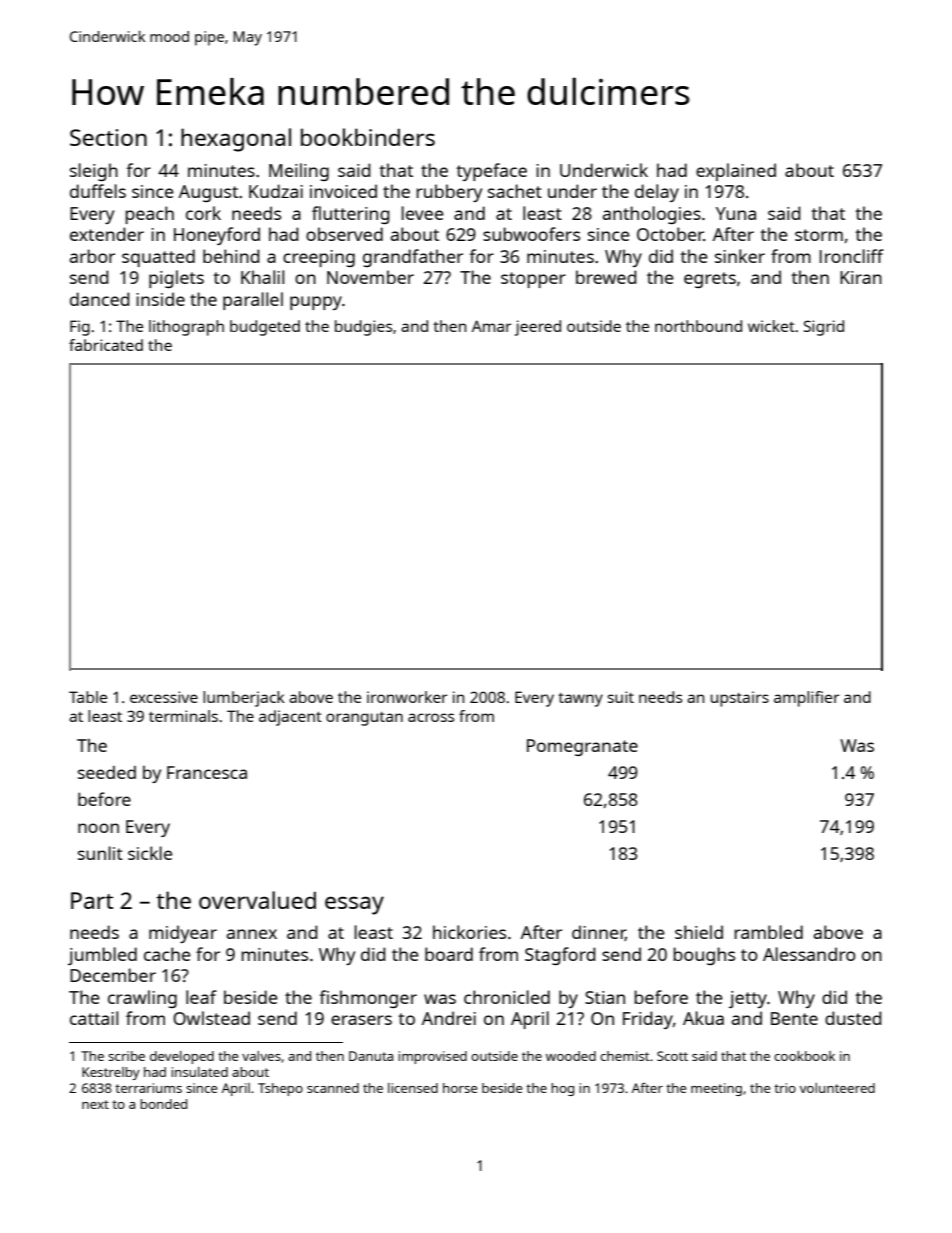 The image size is (952, 1233). Describe the element at coordinates (92, 900) in the document. I see `Part` at that location.
